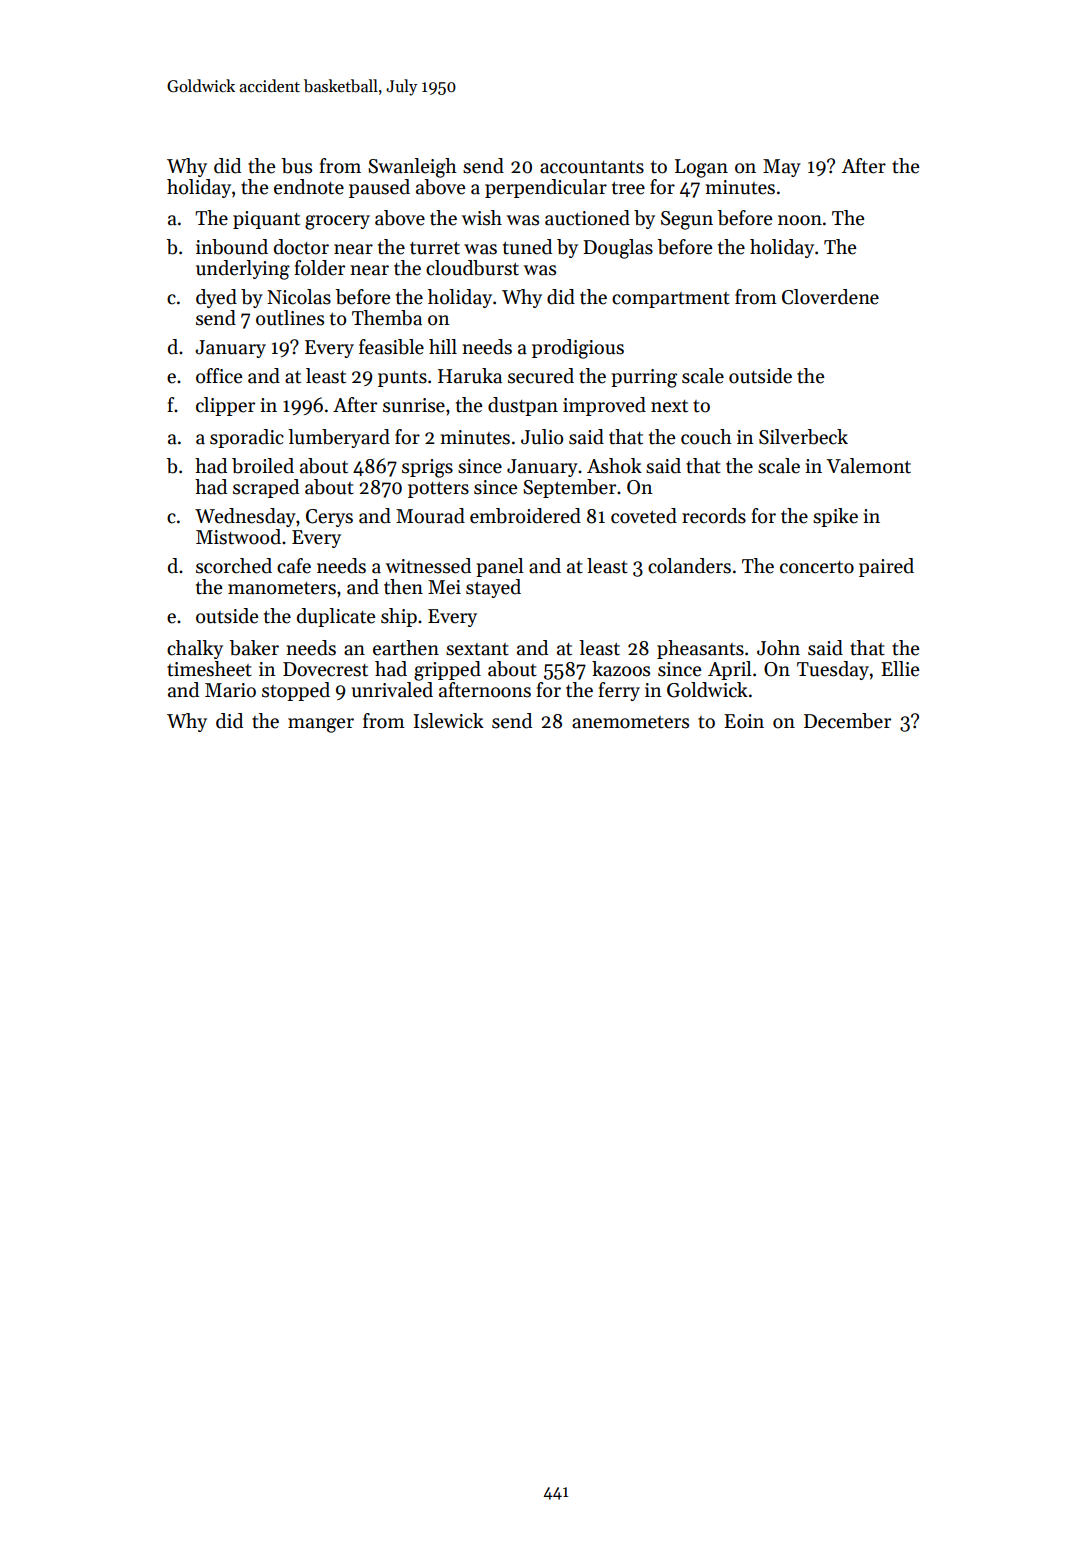 This screenshot has width=1087, height=1544. What do you see at coordinates (868, 466) in the screenshot?
I see `Valemont` at bounding box center [868, 466].
